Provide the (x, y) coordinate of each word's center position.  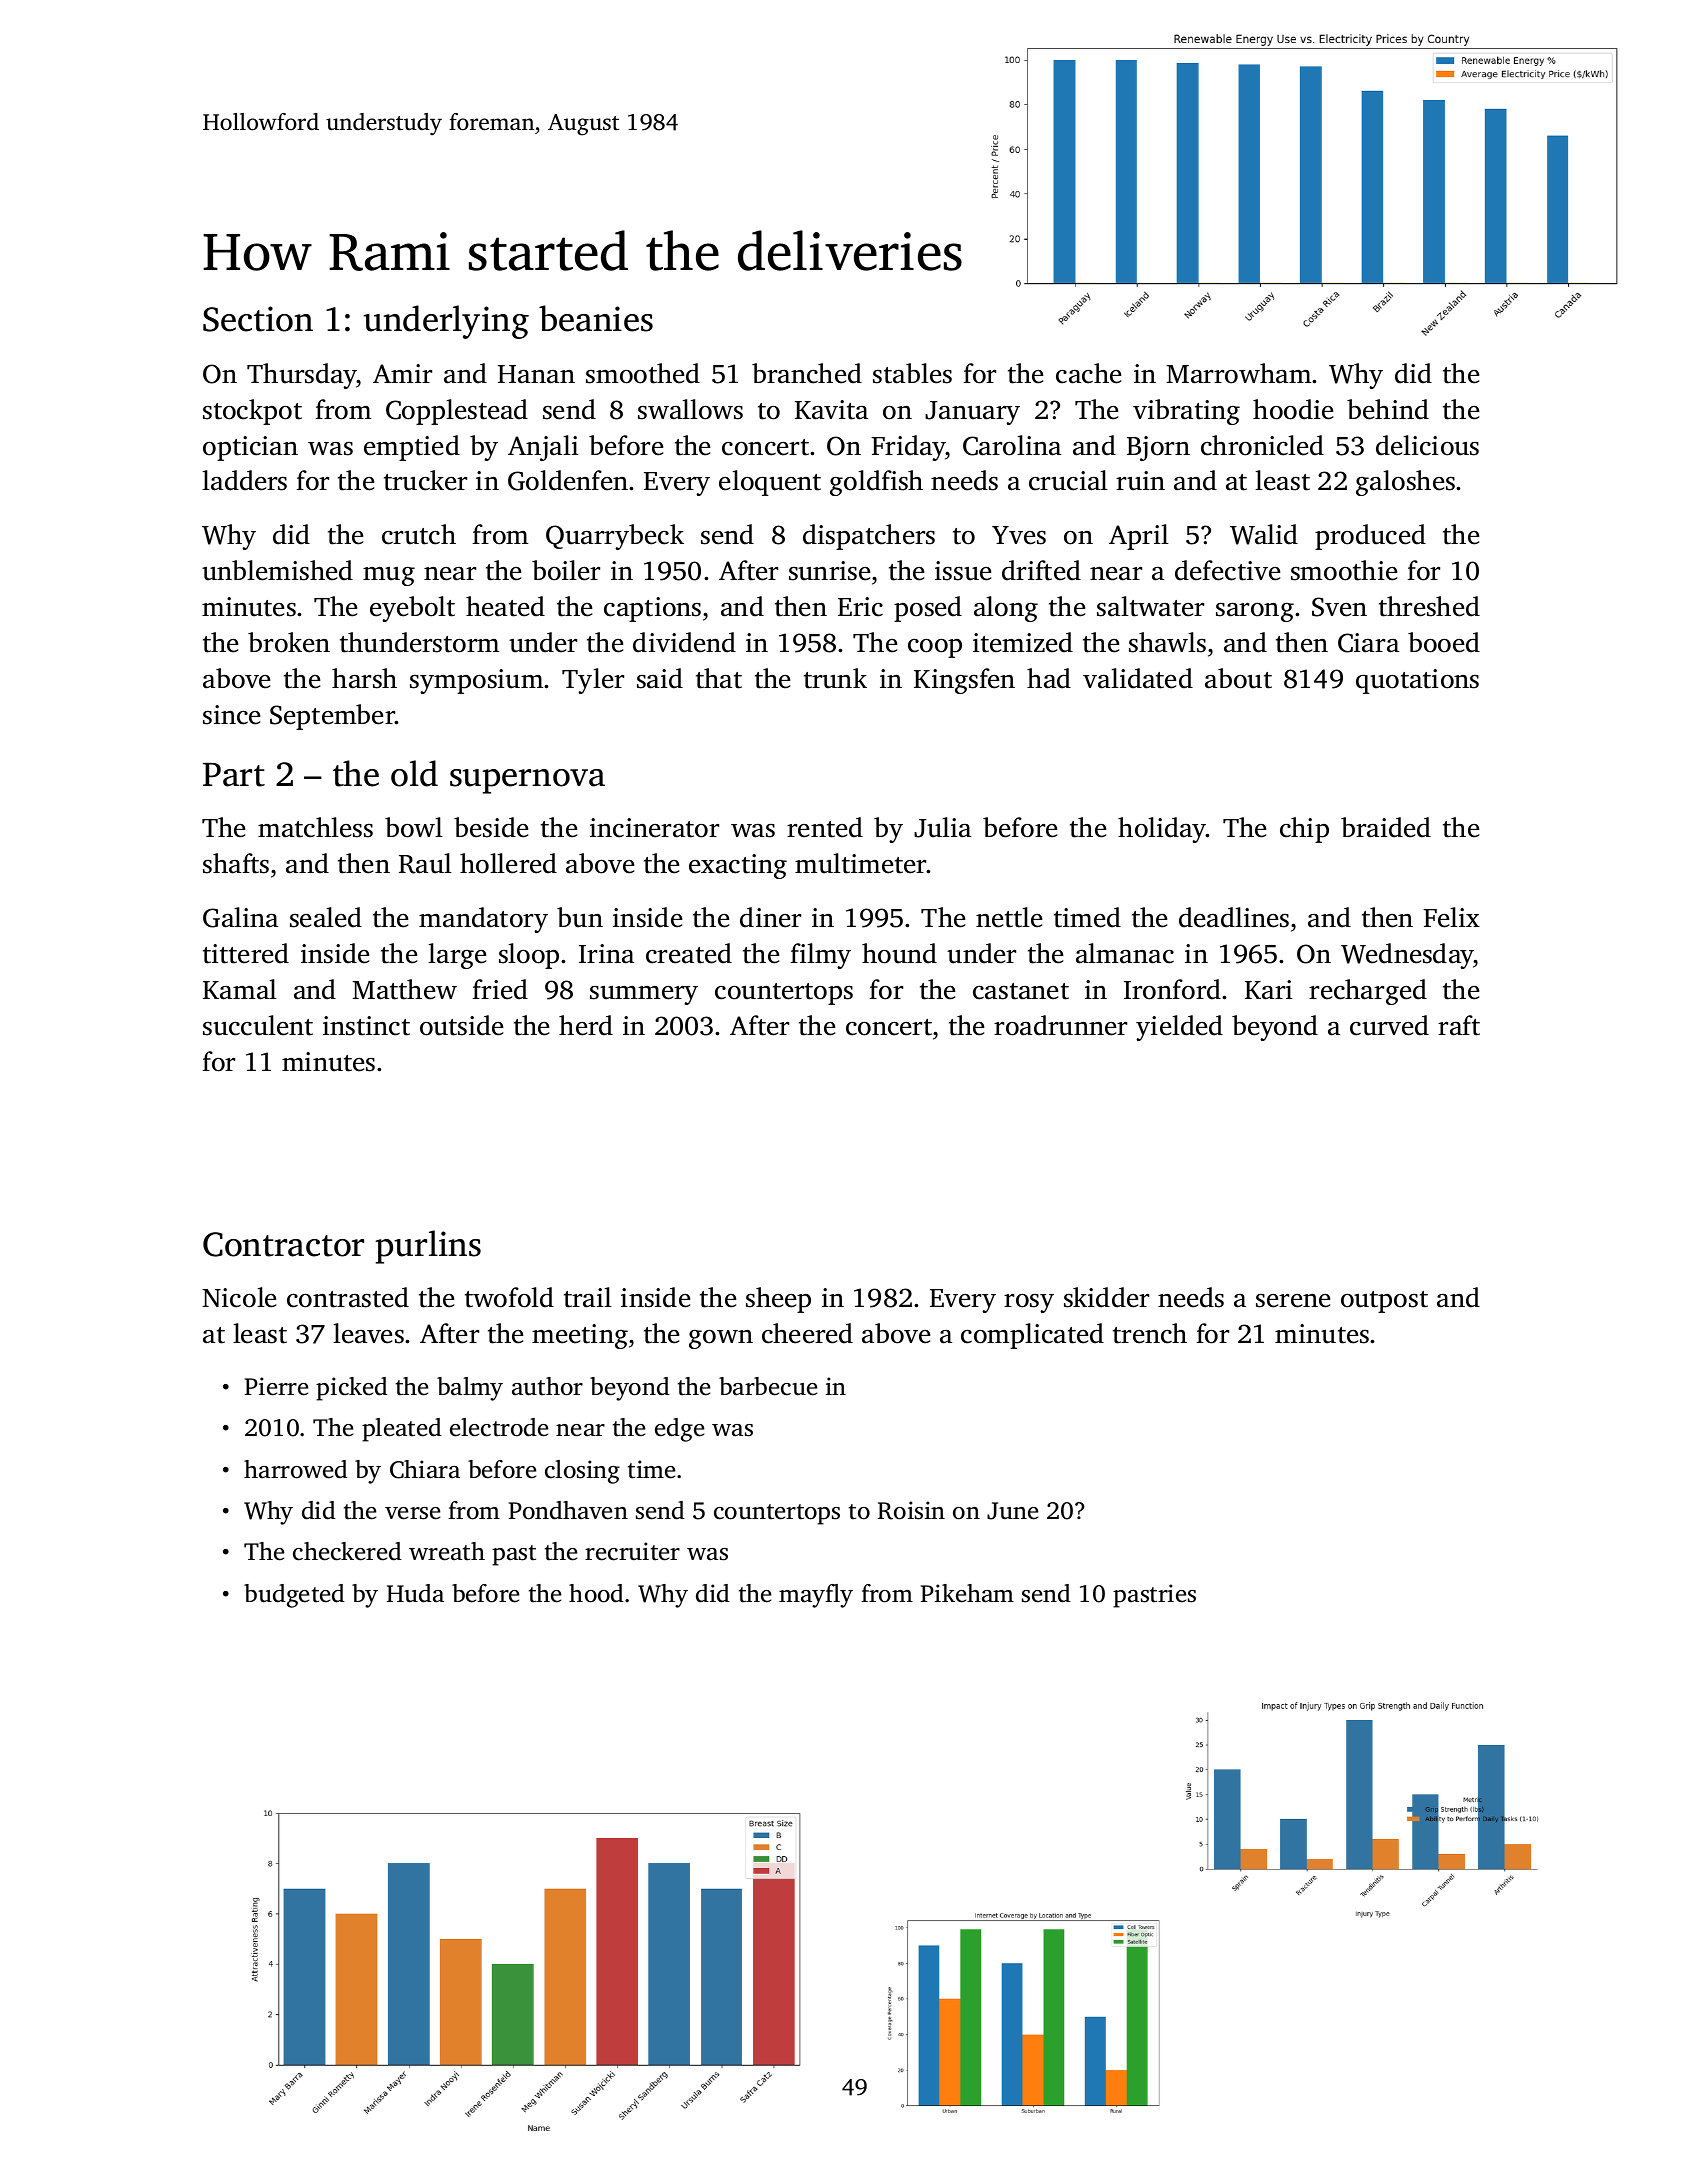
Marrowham (1239, 373)
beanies (596, 318)
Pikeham (967, 1593)
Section (258, 319)
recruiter (632, 1551)
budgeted (294, 1596)
